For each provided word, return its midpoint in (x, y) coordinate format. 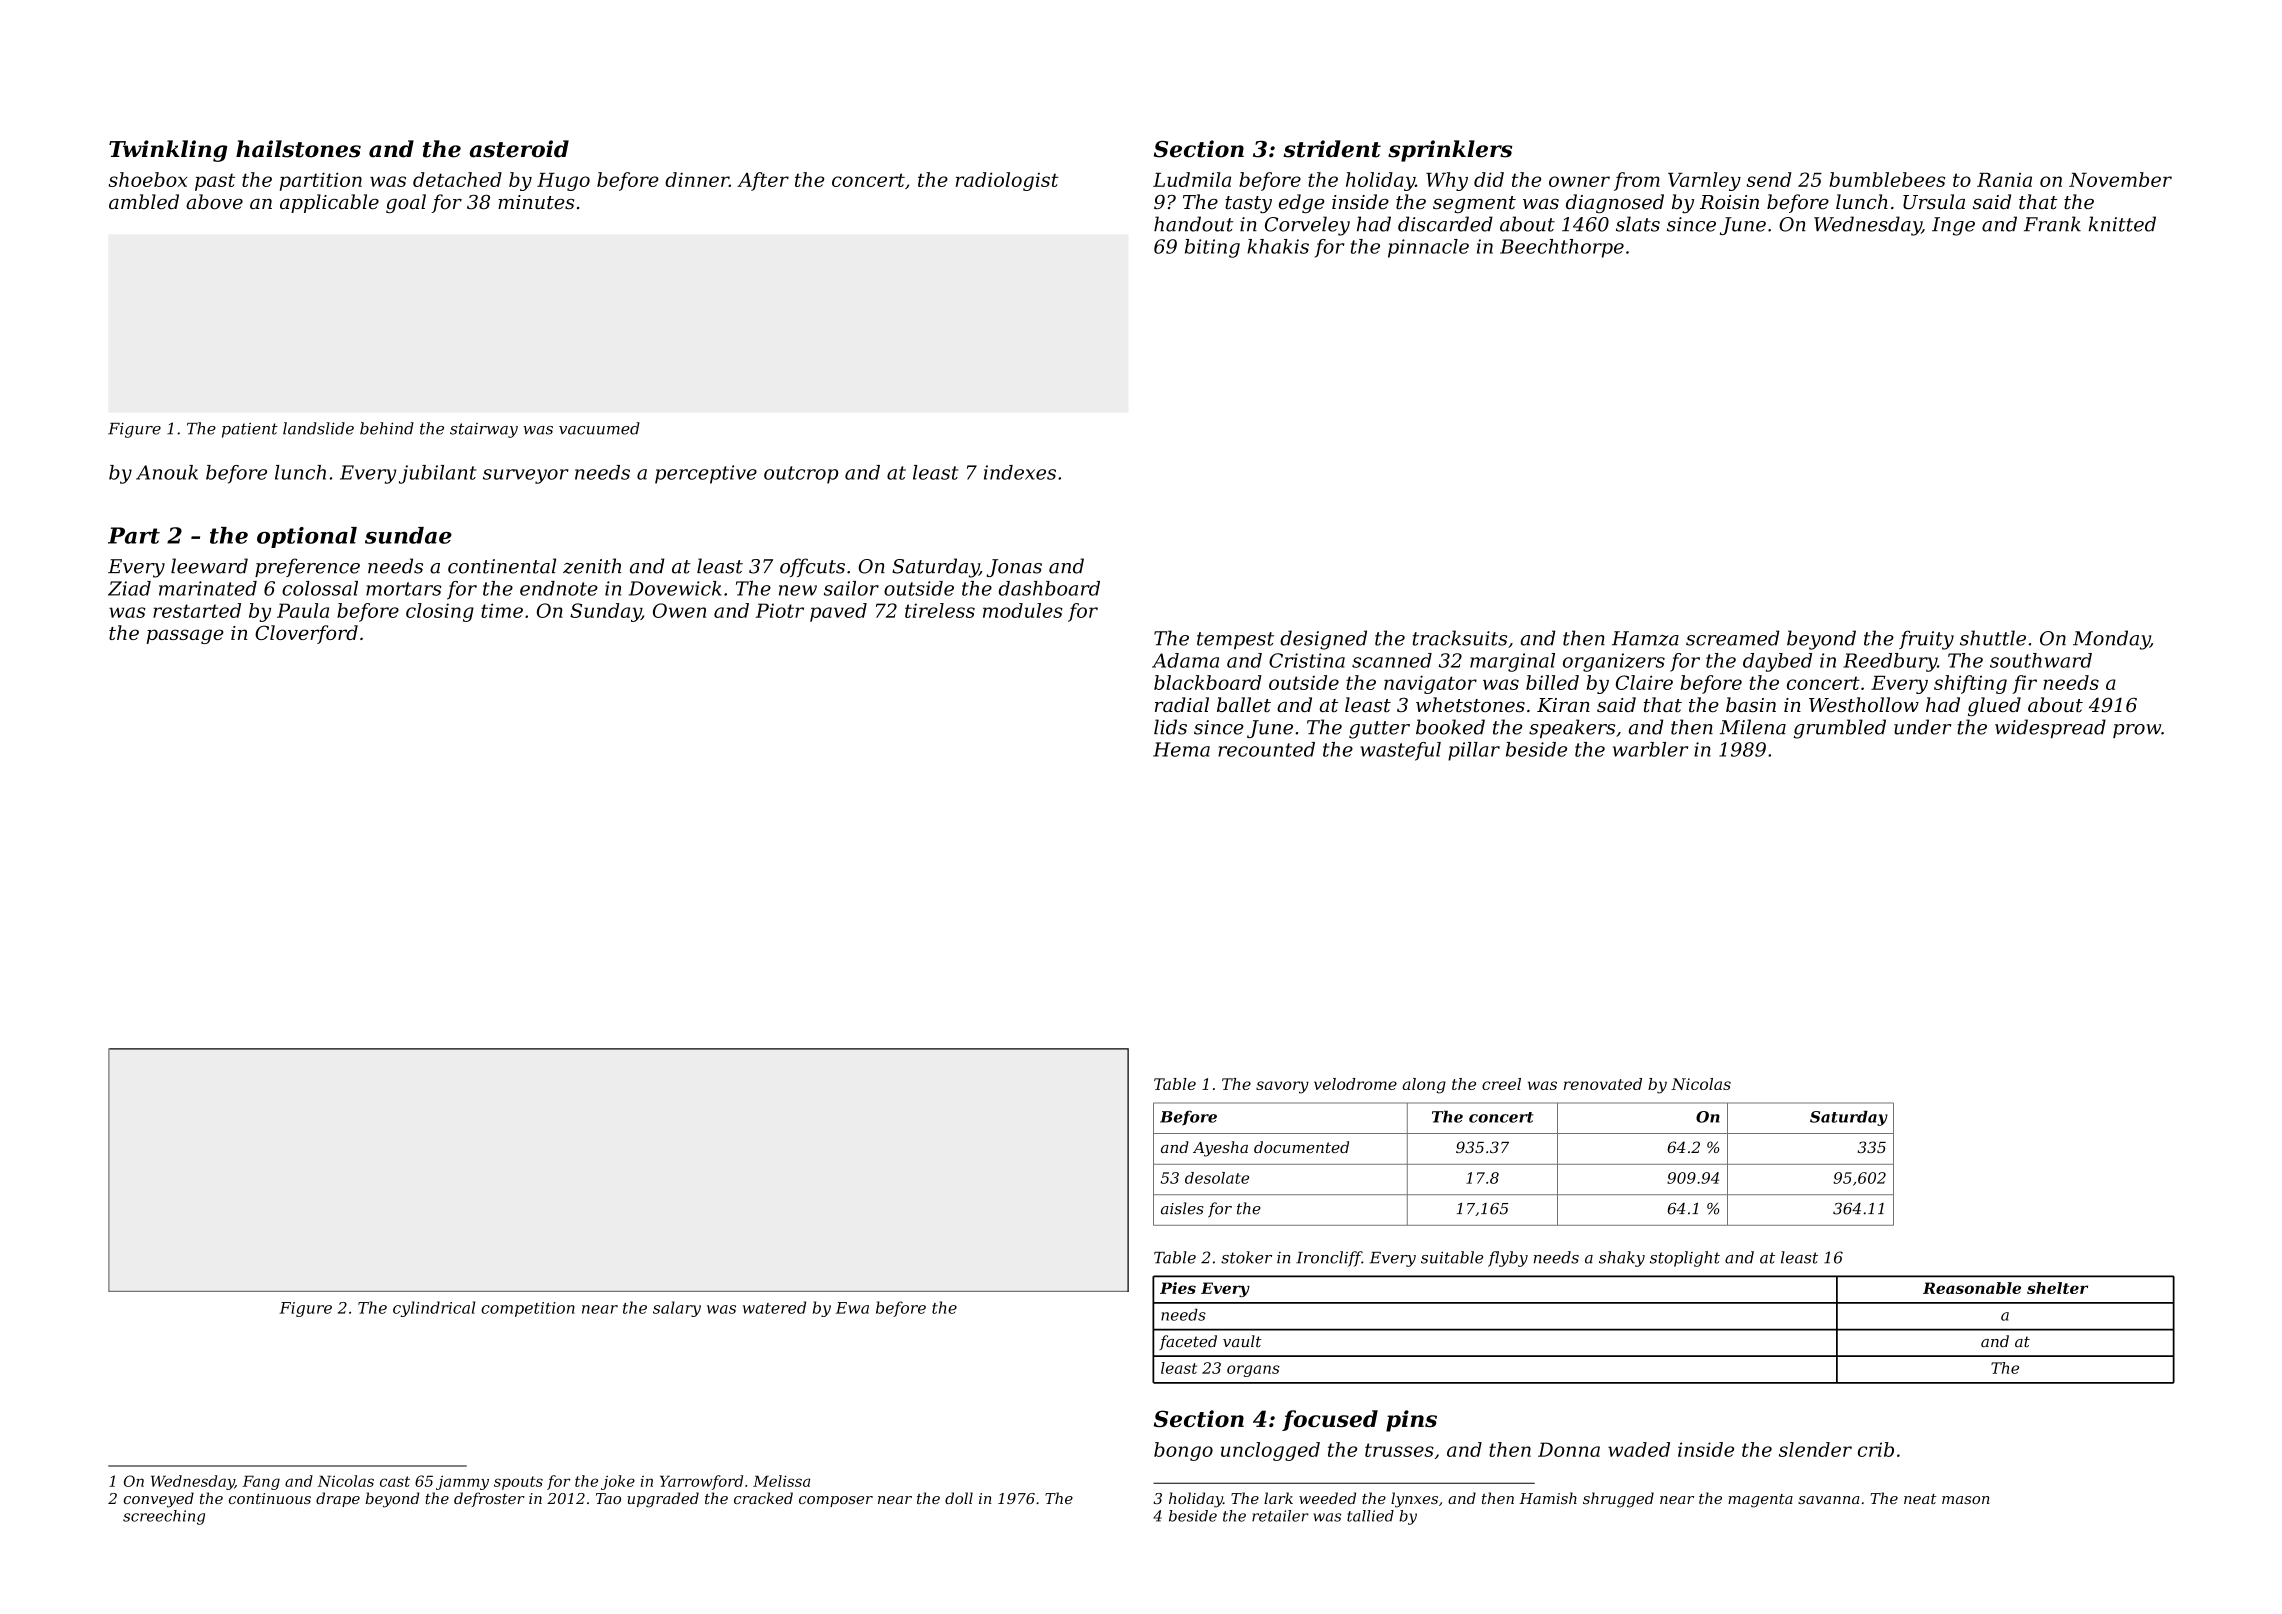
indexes (1020, 472)
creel (1501, 1084)
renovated (1603, 1084)
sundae (408, 535)
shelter (2057, 1288)
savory (1282, 1087)
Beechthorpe (1562, 248)
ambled (144, 202)
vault (1242, 1341)
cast (395, 1481)
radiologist (1007, 181)
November (2120, 179)
